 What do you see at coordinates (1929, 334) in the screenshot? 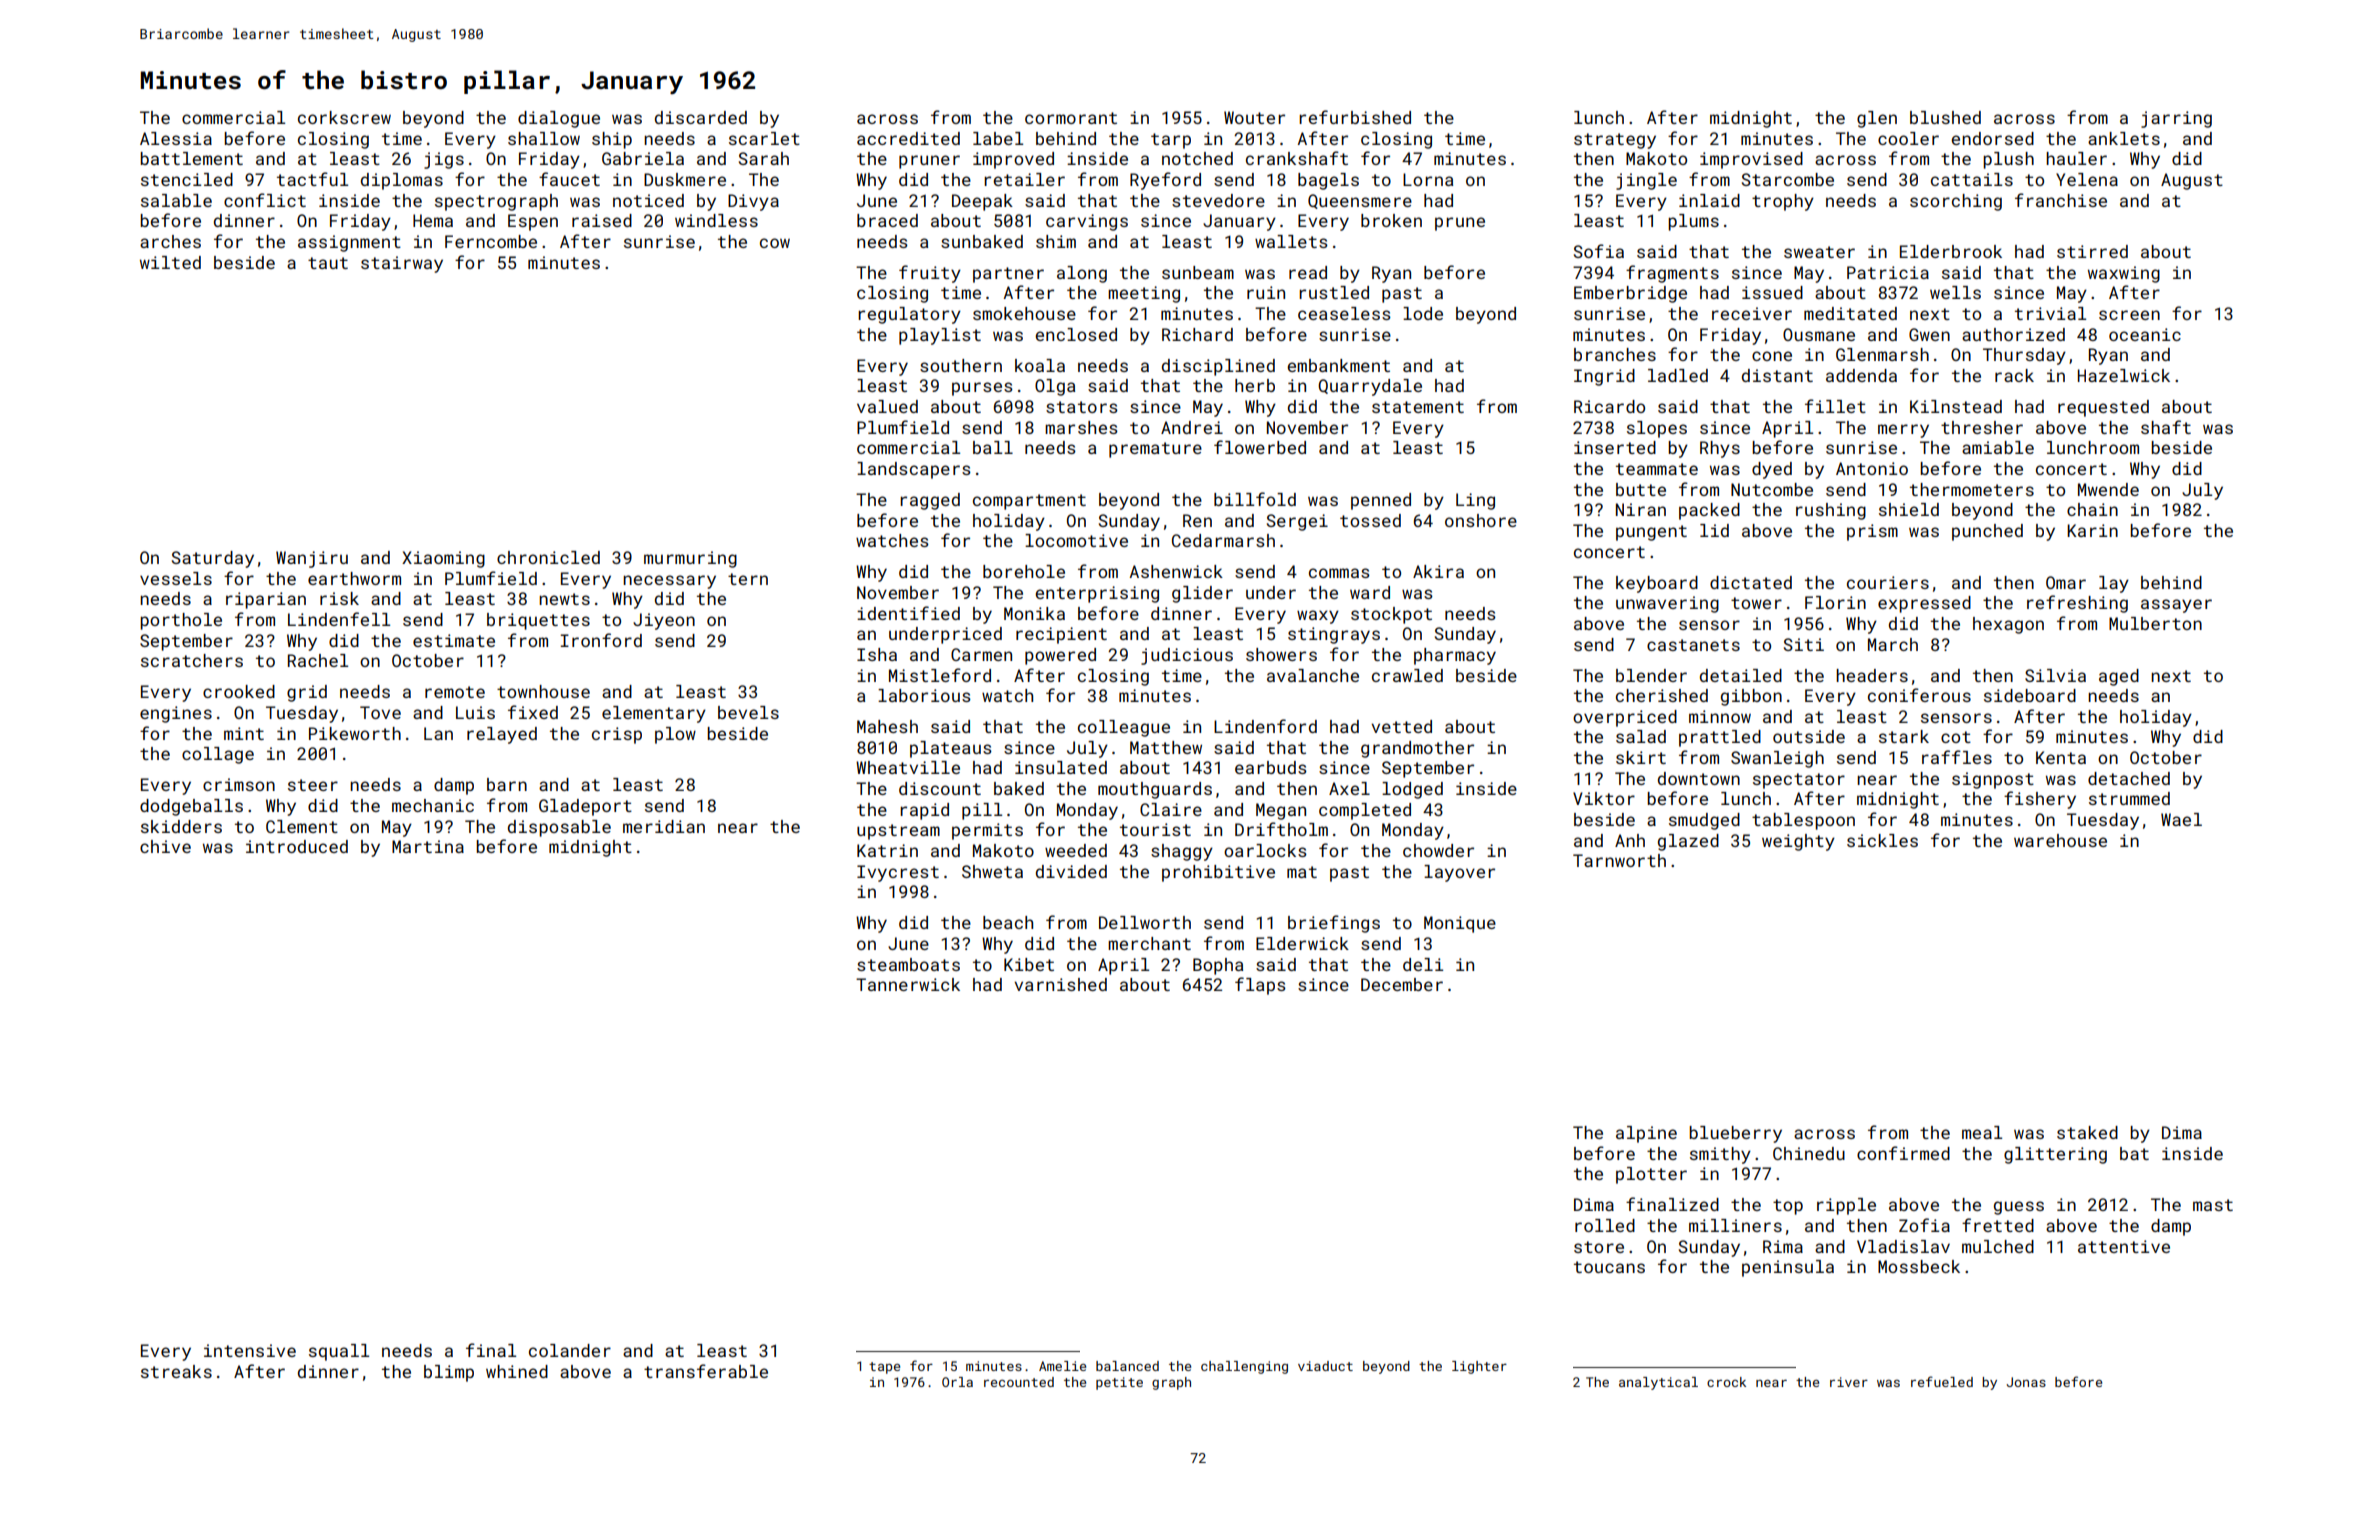
I see `Gwen` at bounding box center [1929, 334].
